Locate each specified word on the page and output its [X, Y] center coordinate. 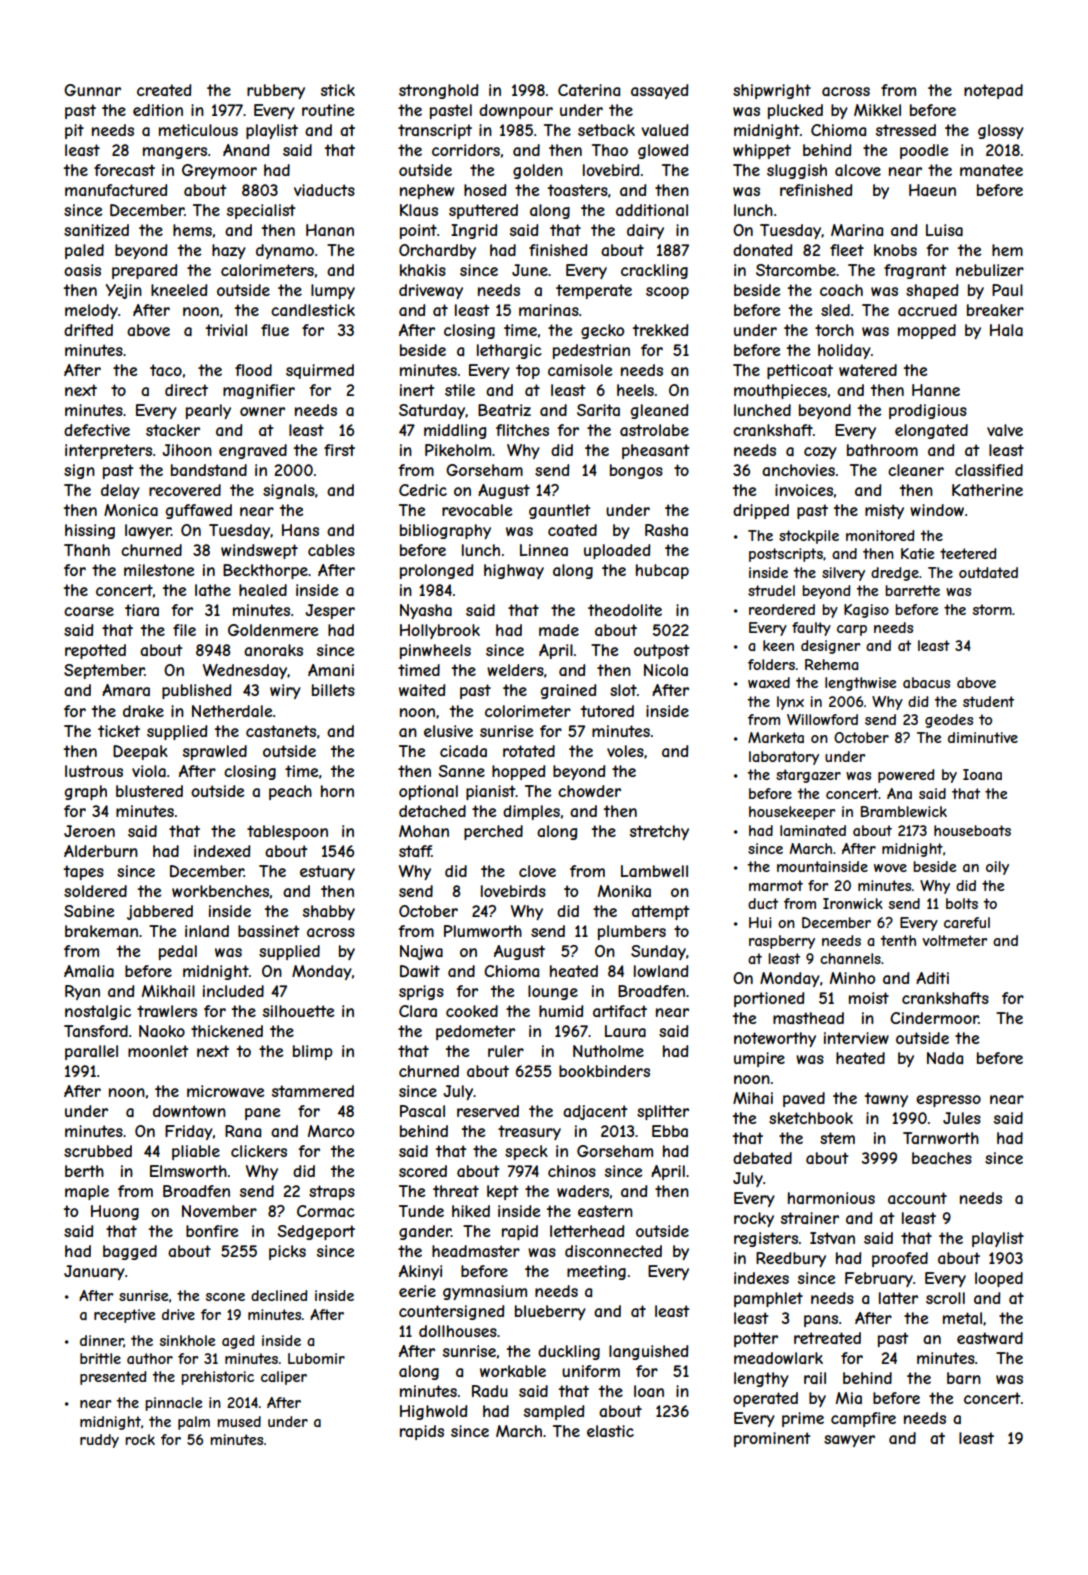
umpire [759, 1059]
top [528, 371]
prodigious [928, 411]
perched [493, 832]
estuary [327, 872]
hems [192, 230]
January [94, 1272]
